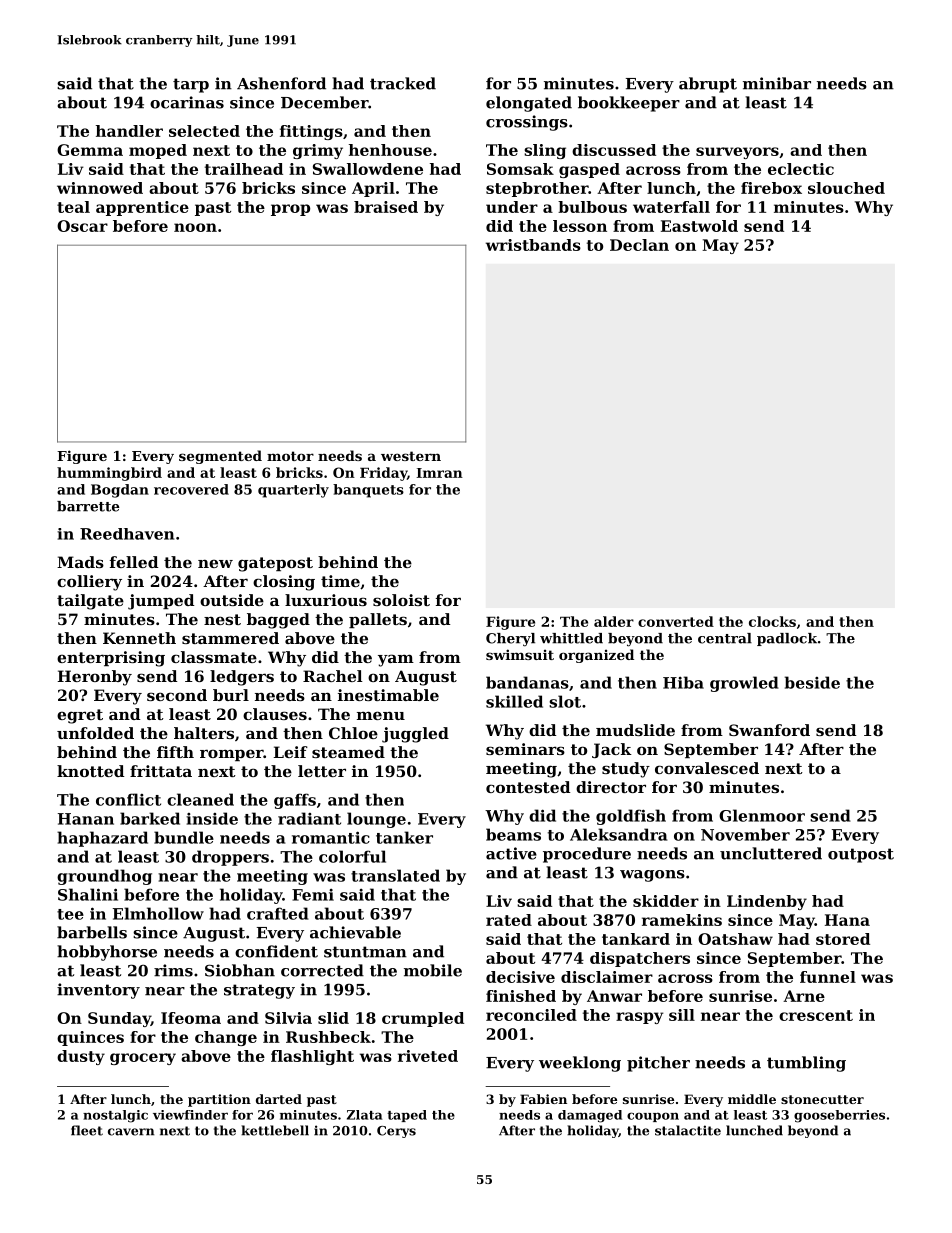  I want to click on tracked, so click(403, 83).
